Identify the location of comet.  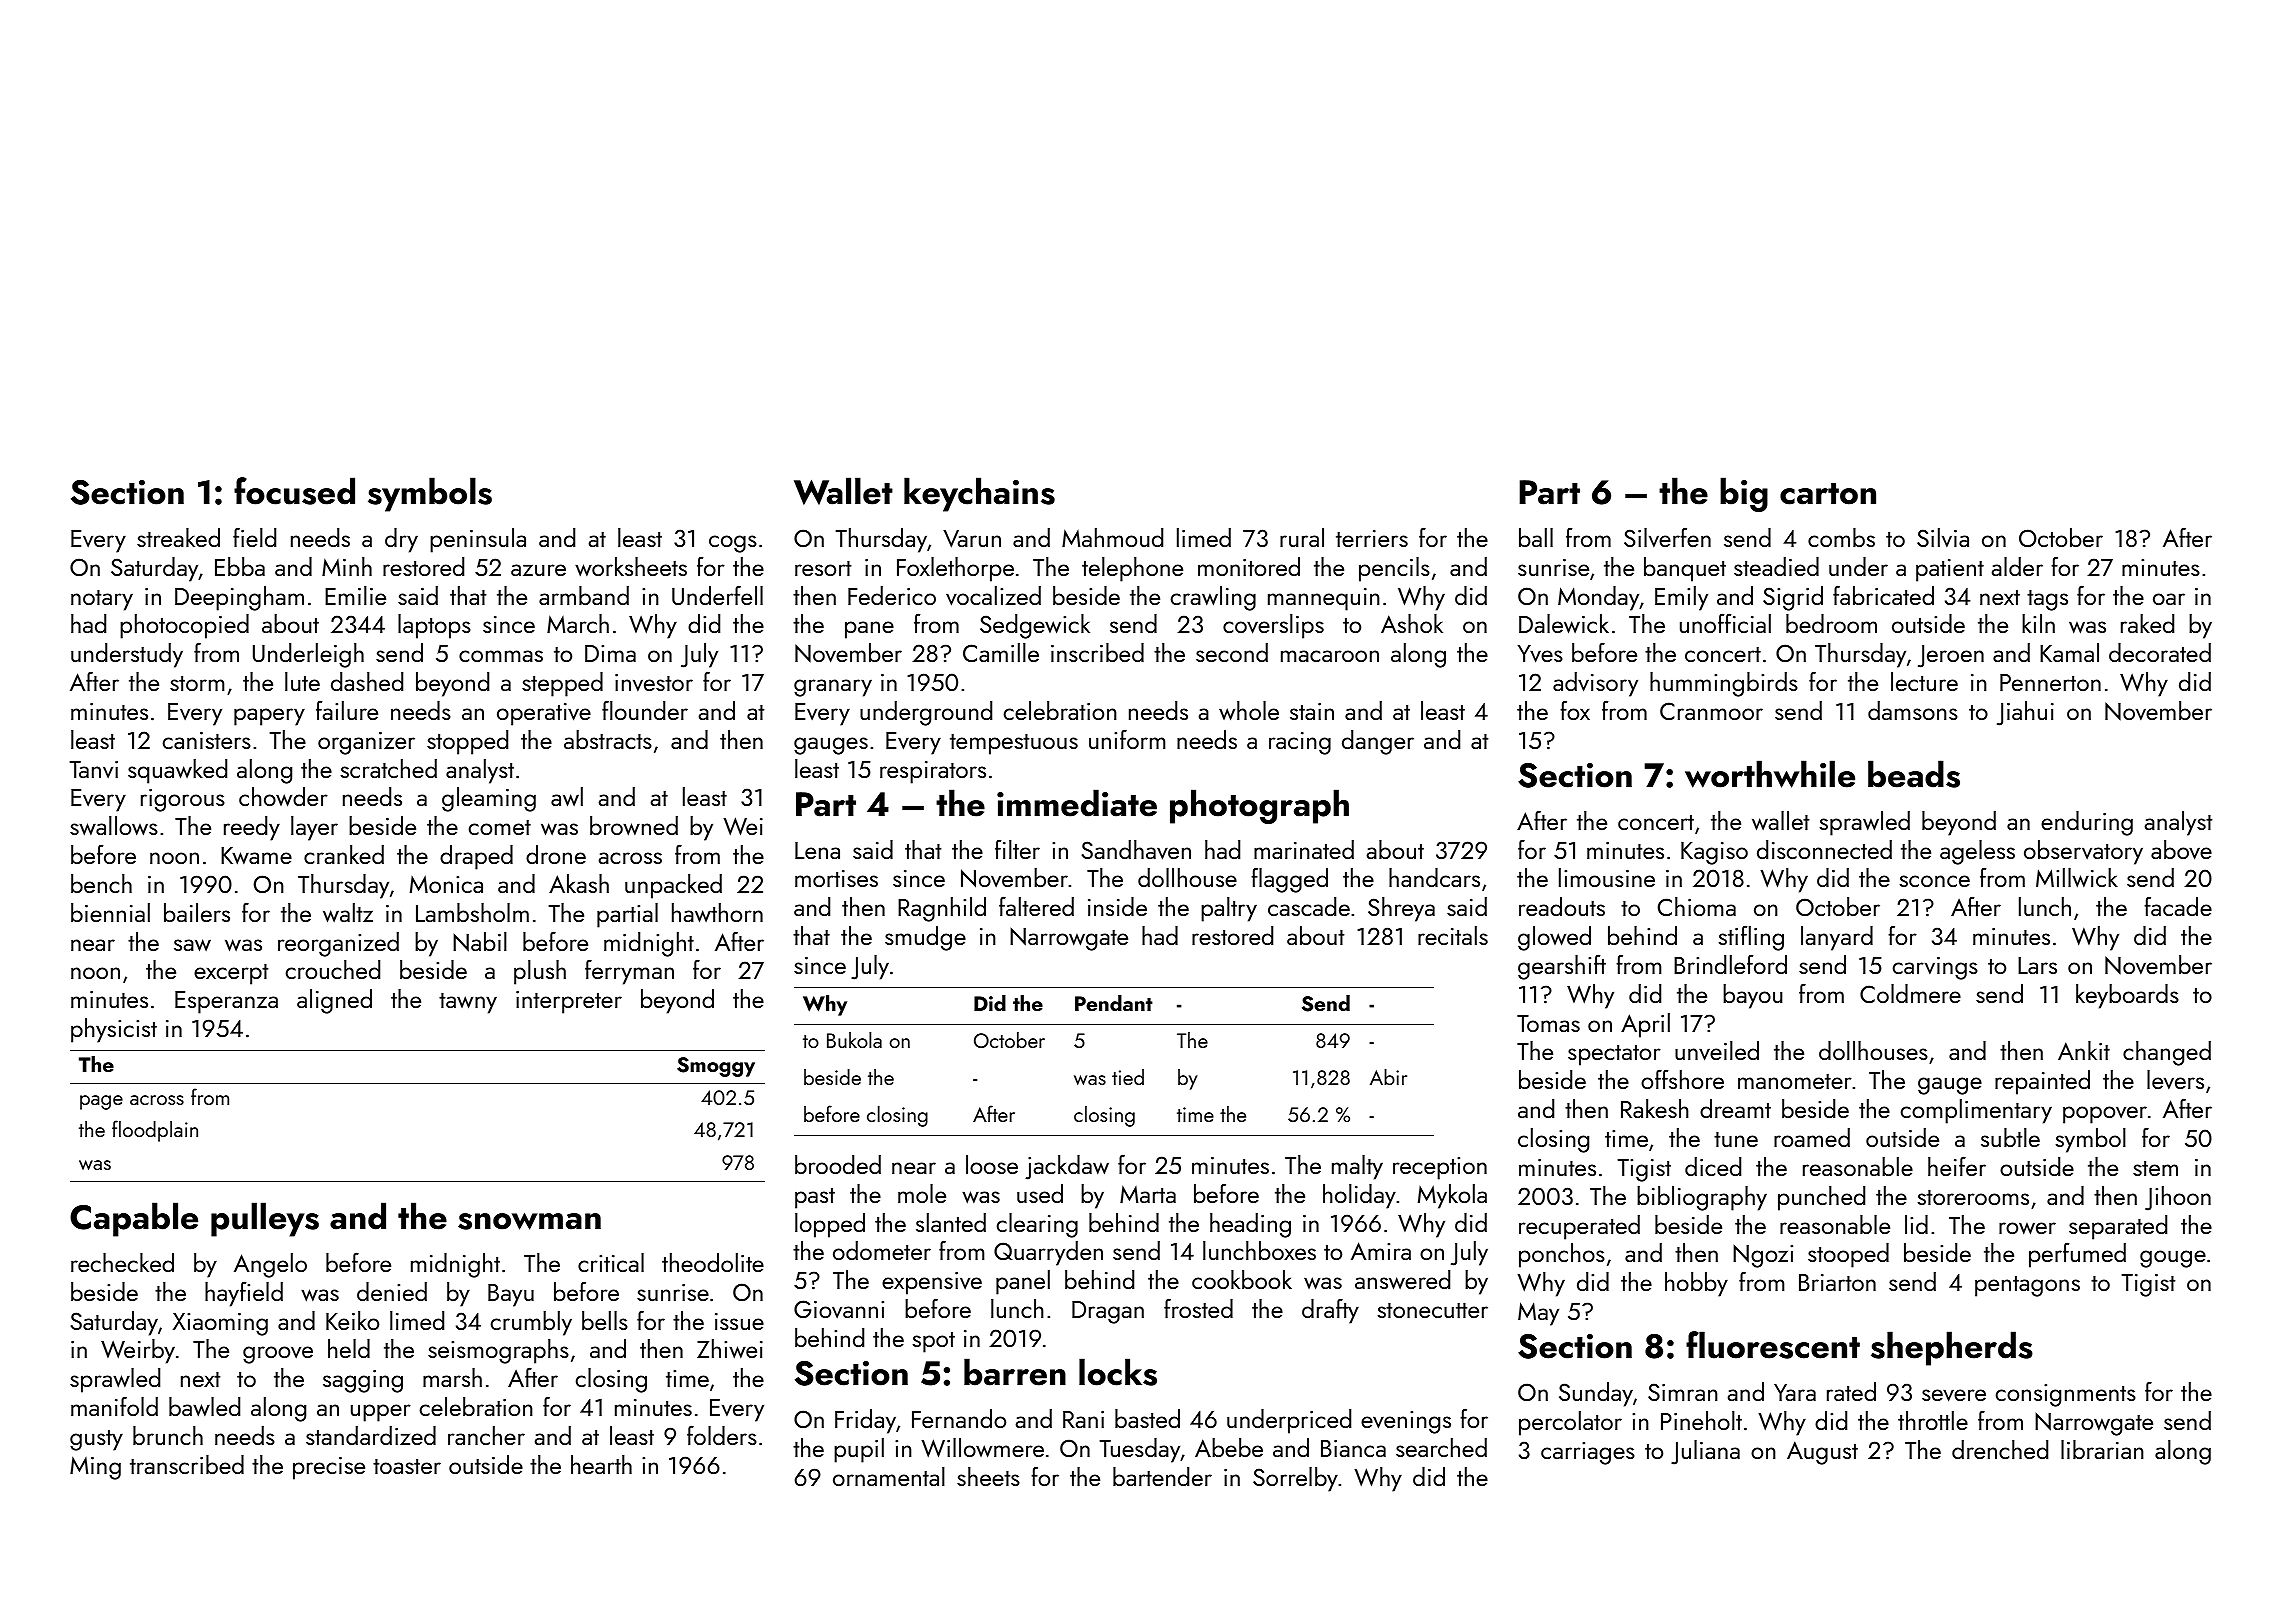
(500, 827).
